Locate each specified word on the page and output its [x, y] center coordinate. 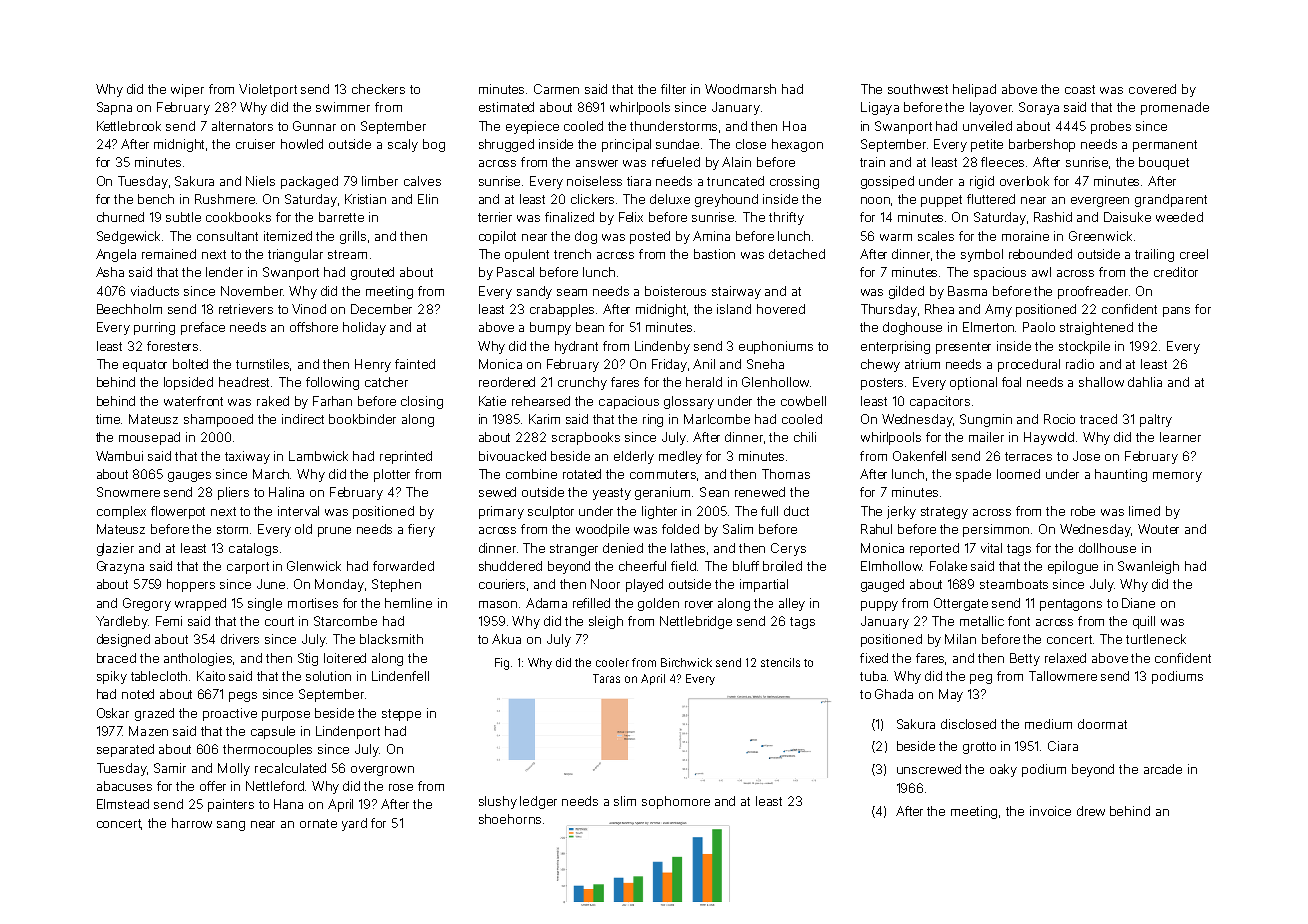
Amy [998, 310]
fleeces [1002, 162]
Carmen [556, 89]
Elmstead [123, 804]
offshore [314, 327]
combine [531, 474]
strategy [944, 513]
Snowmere [128, 492]
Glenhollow [775, 382]
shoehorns [510, 819]
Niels [260, 181]
